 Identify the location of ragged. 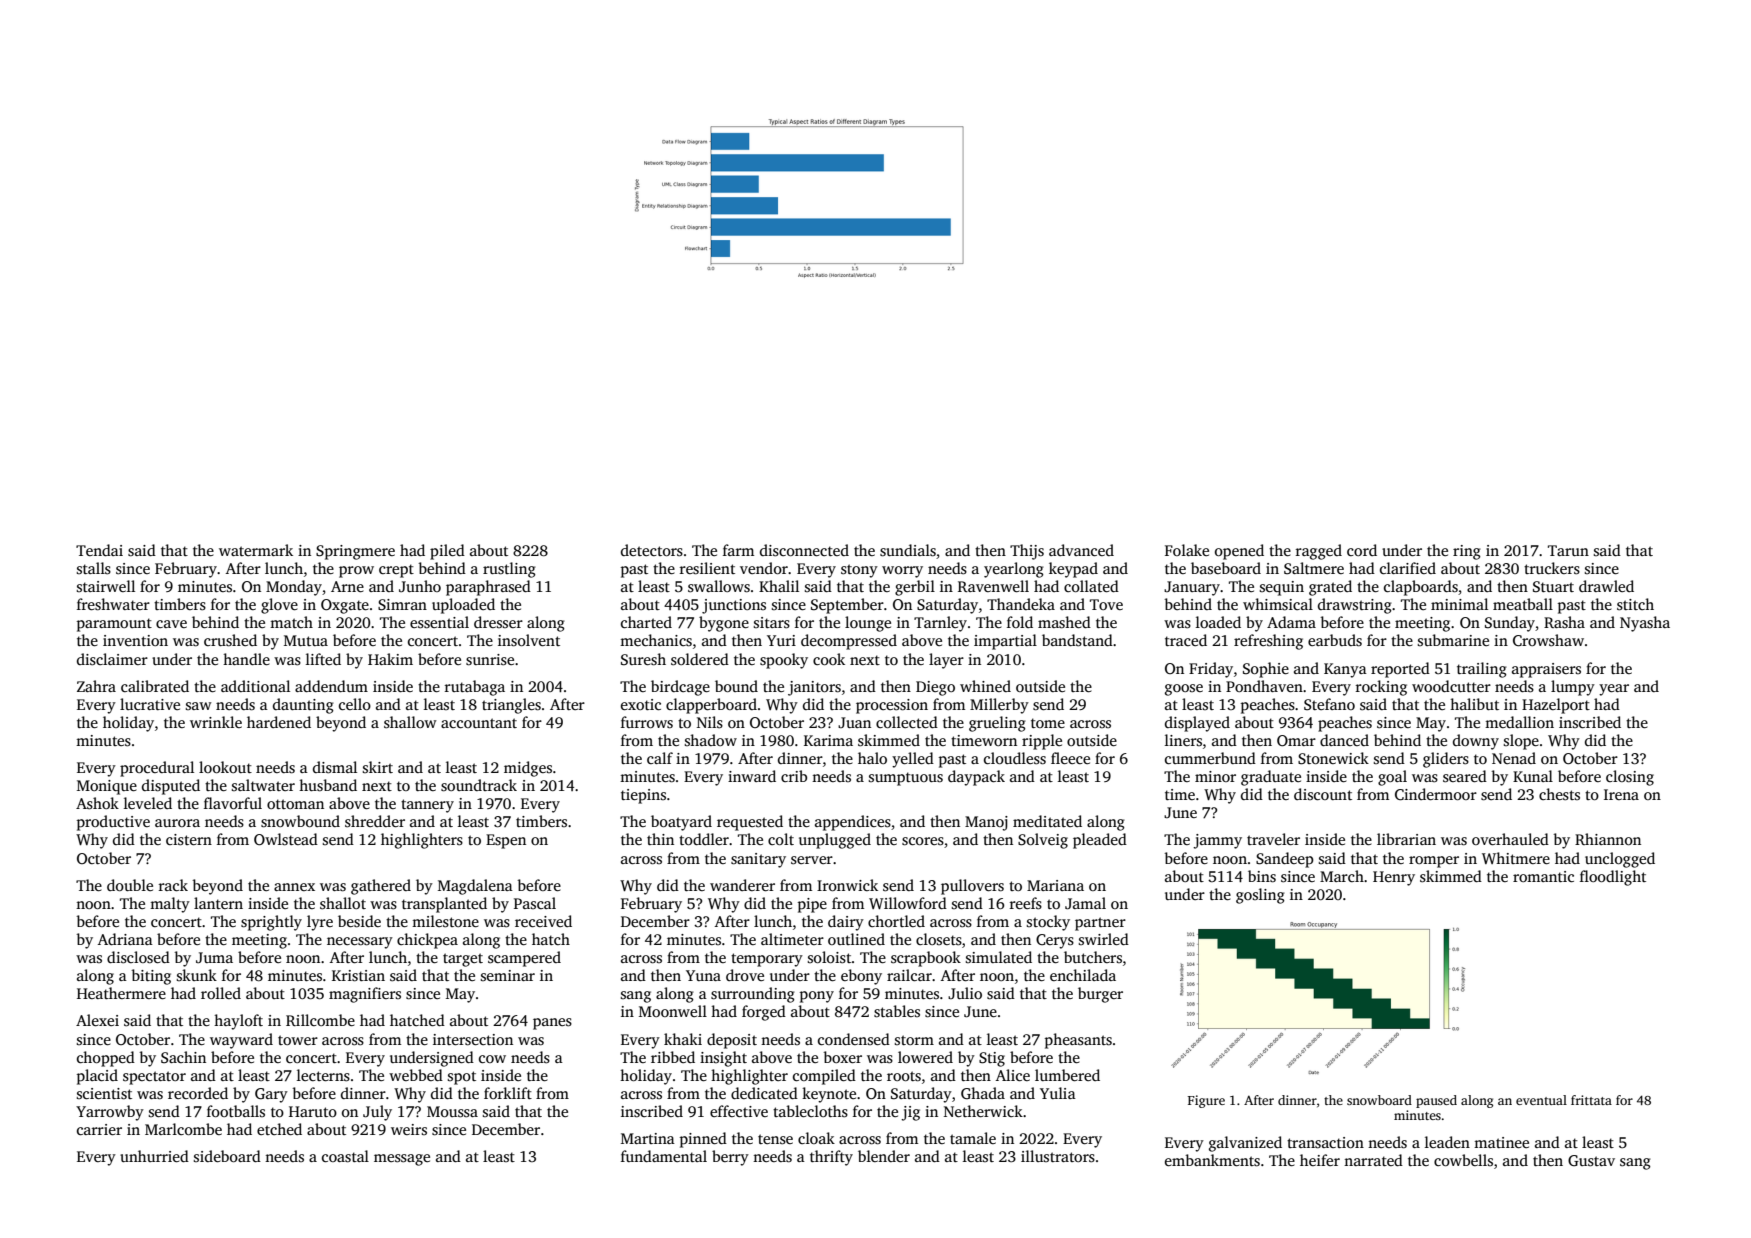
(1319, 552).
